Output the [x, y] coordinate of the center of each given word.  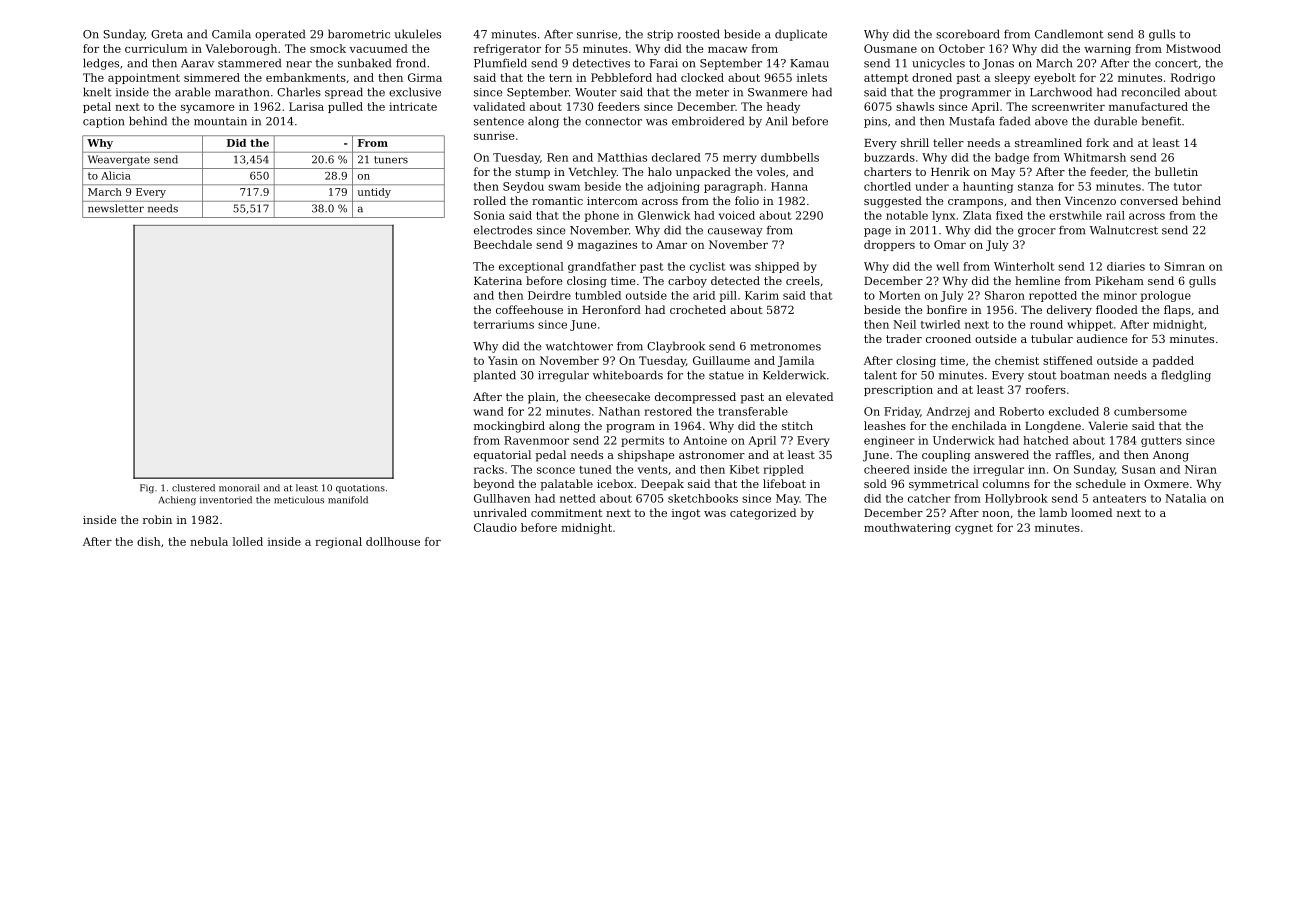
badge [1012, 158]
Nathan [619, 411]
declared [676, 157]
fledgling [1186, 376]
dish [149, 541]
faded [1014, 121]
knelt [97, 92]
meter [712, 92]
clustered [193, 488]
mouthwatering [907, 528]
